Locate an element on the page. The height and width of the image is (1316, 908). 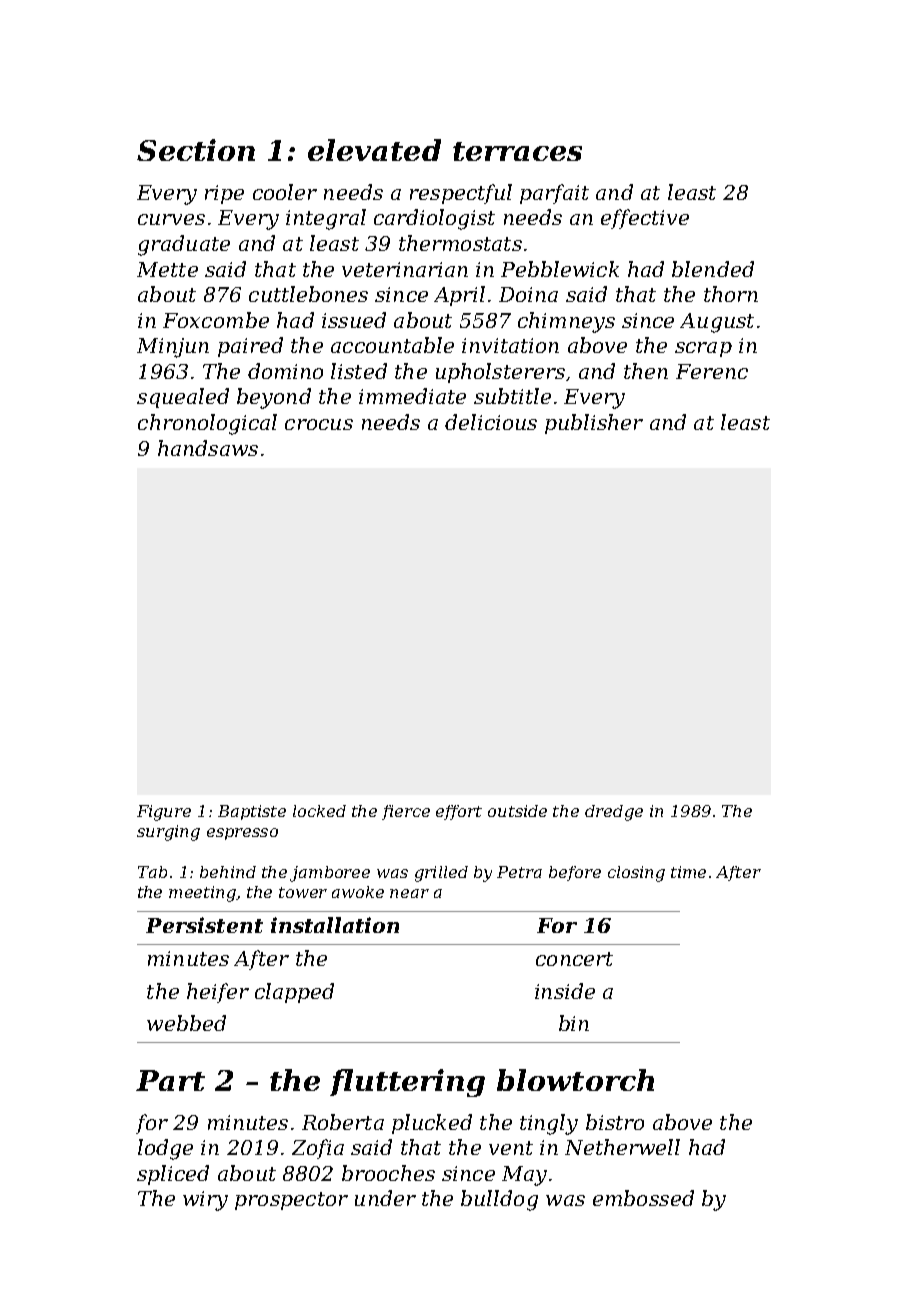
parfait is located at coordinates (554, 194).
